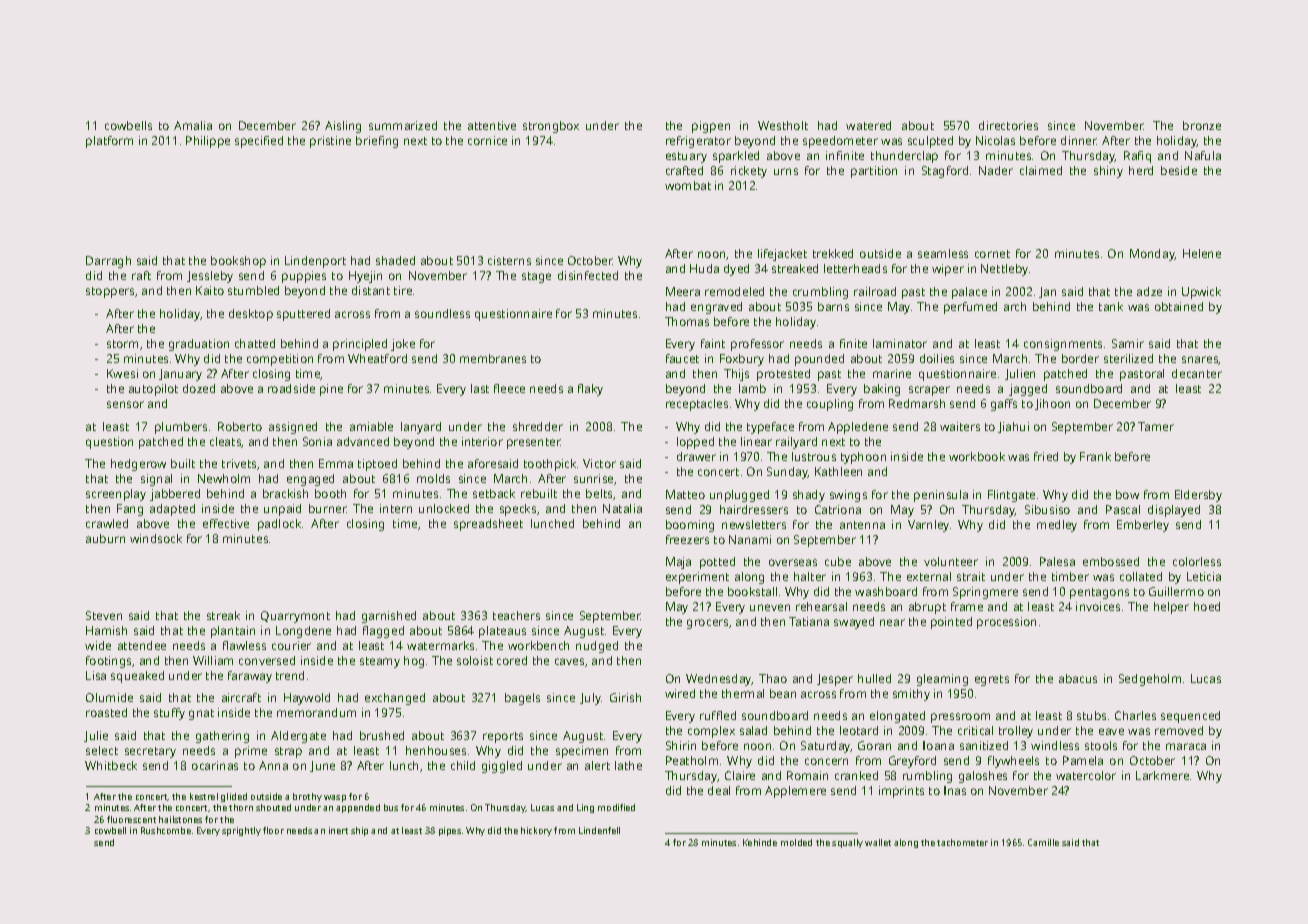 Image resolution: width=1308 pixels, height=924 pixels. I want to click on platform, so click(109, 142).
